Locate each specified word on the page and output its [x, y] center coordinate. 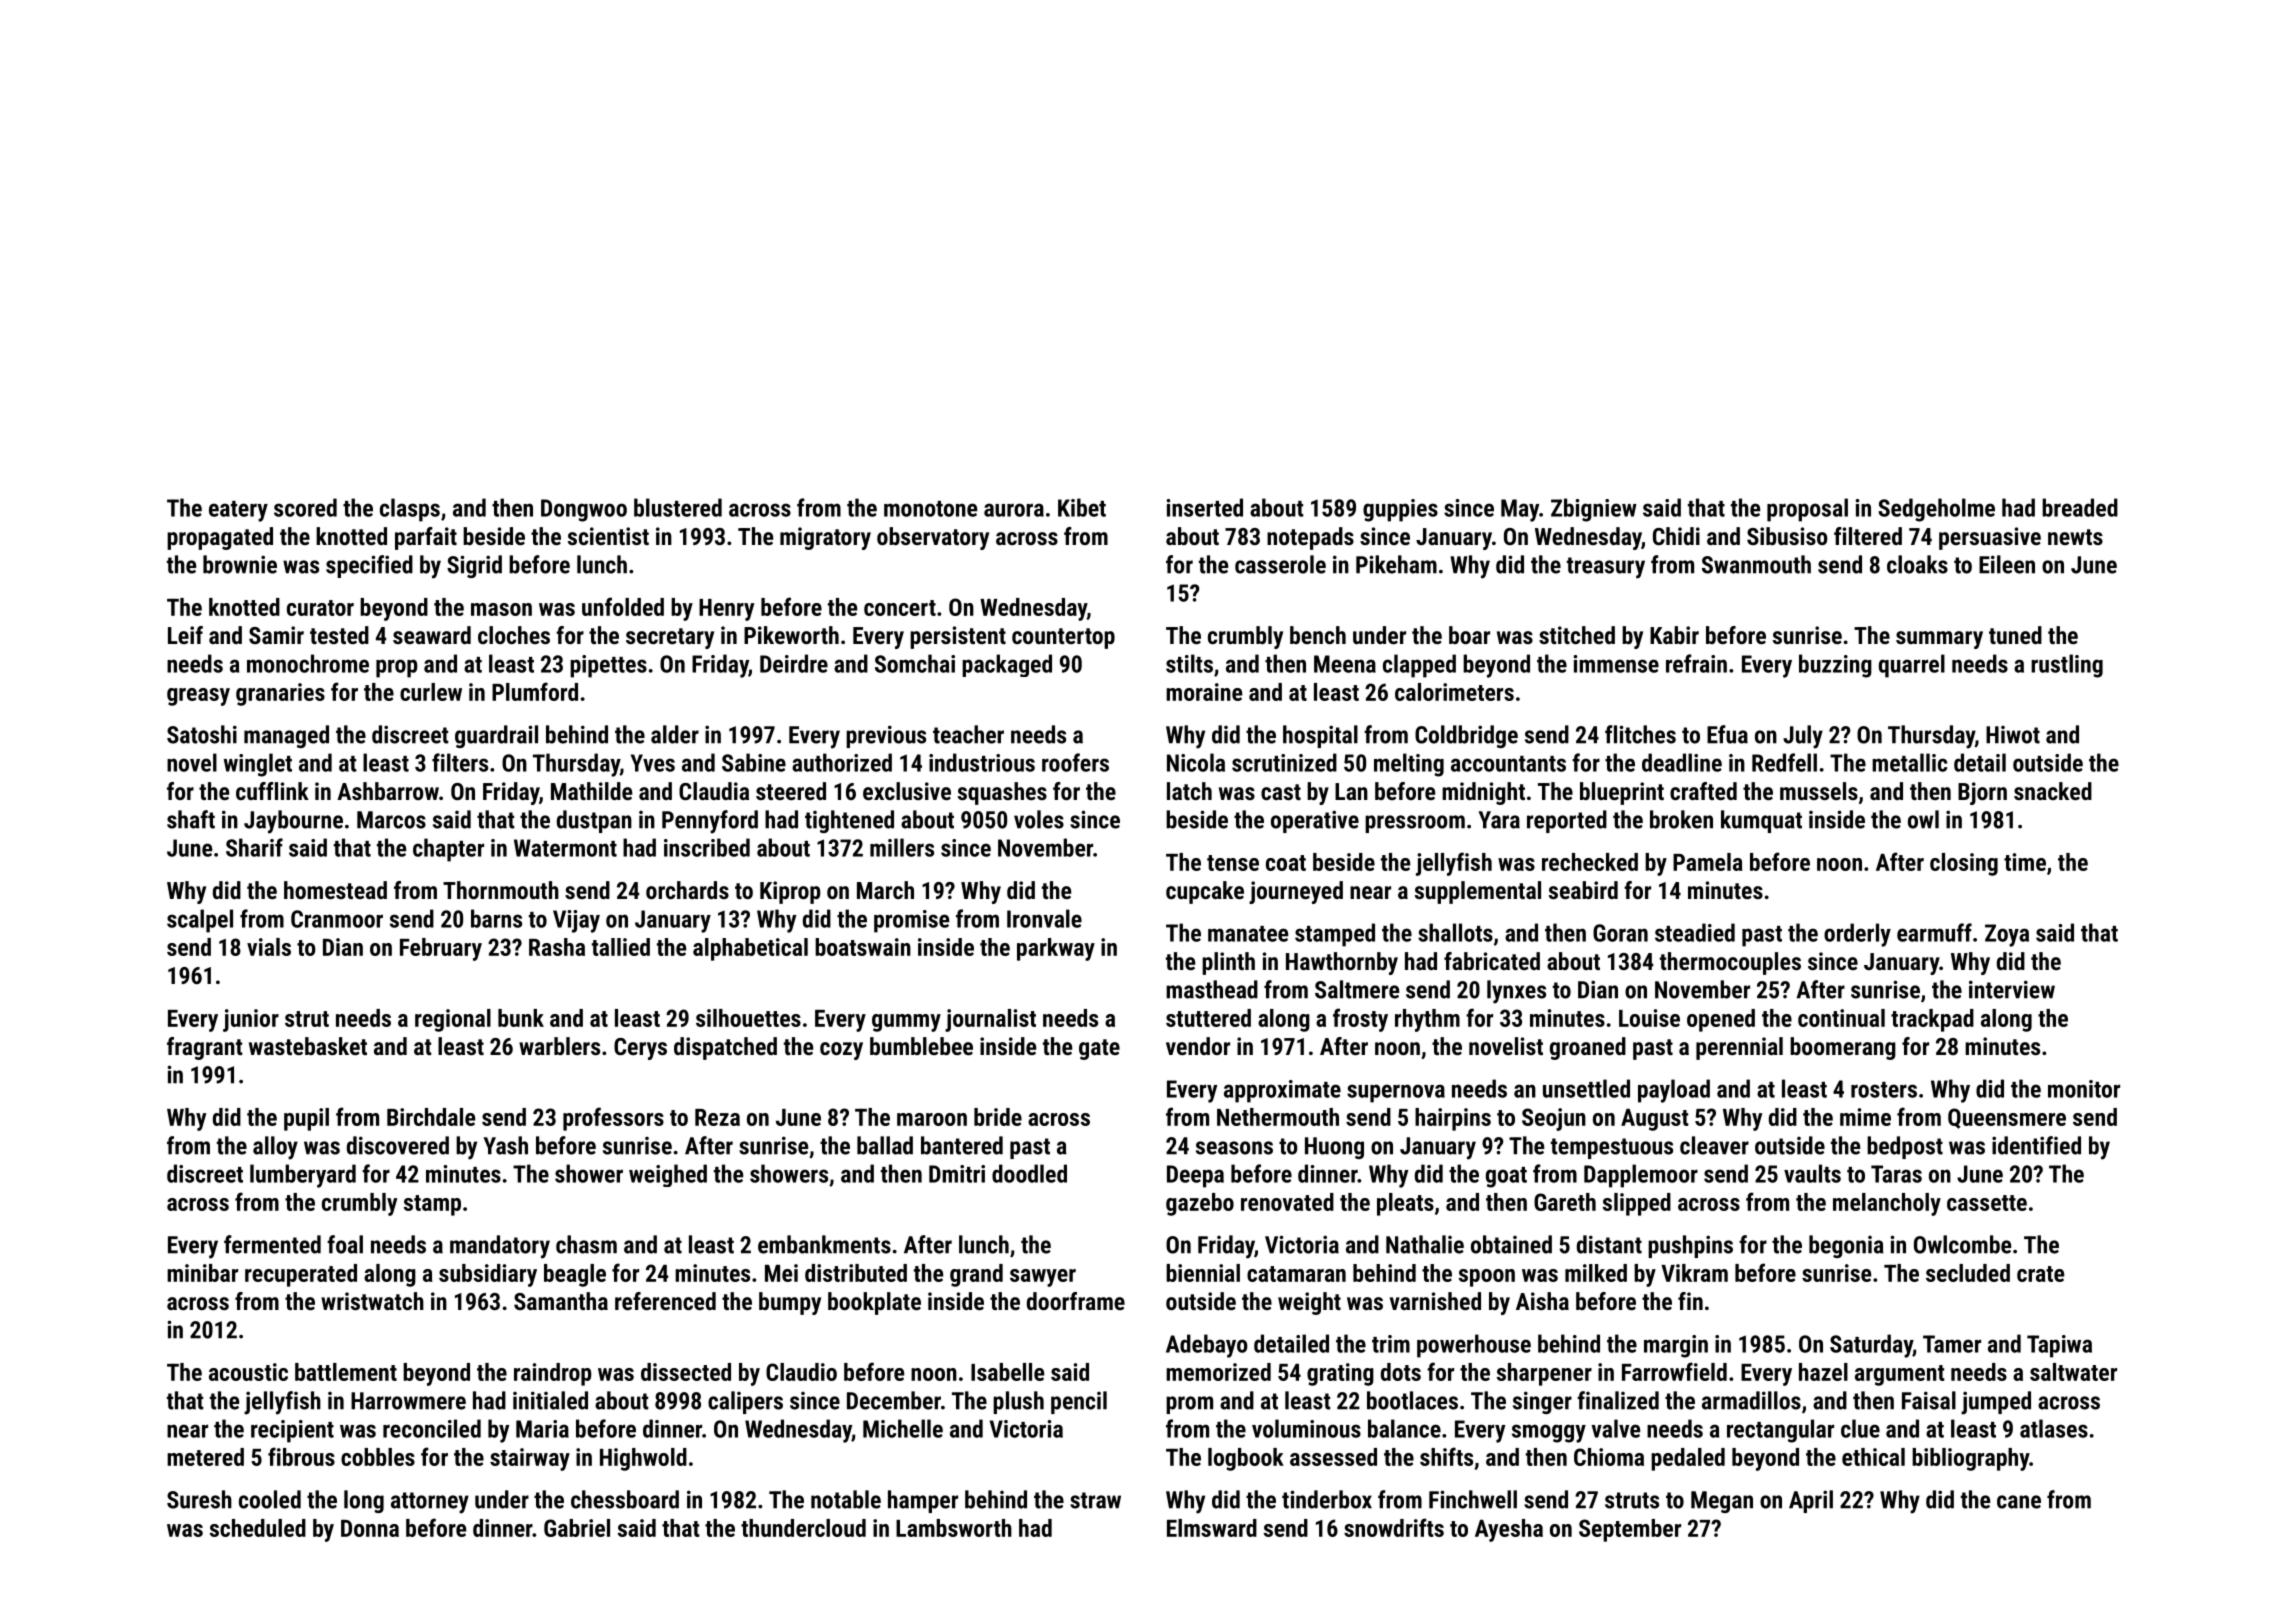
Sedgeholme [1936, 510]
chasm [586, 1244]
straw [1095, 1500]
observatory [933, 538]
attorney [430, 1503]
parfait [426, 538]
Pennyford [710, 822]
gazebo [1200, 1204]
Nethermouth [1278, 1117]
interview [2012, 989]
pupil [306, 1119]
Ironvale [1044, 918]
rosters [1884, 1090]
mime [1865, 1117]
